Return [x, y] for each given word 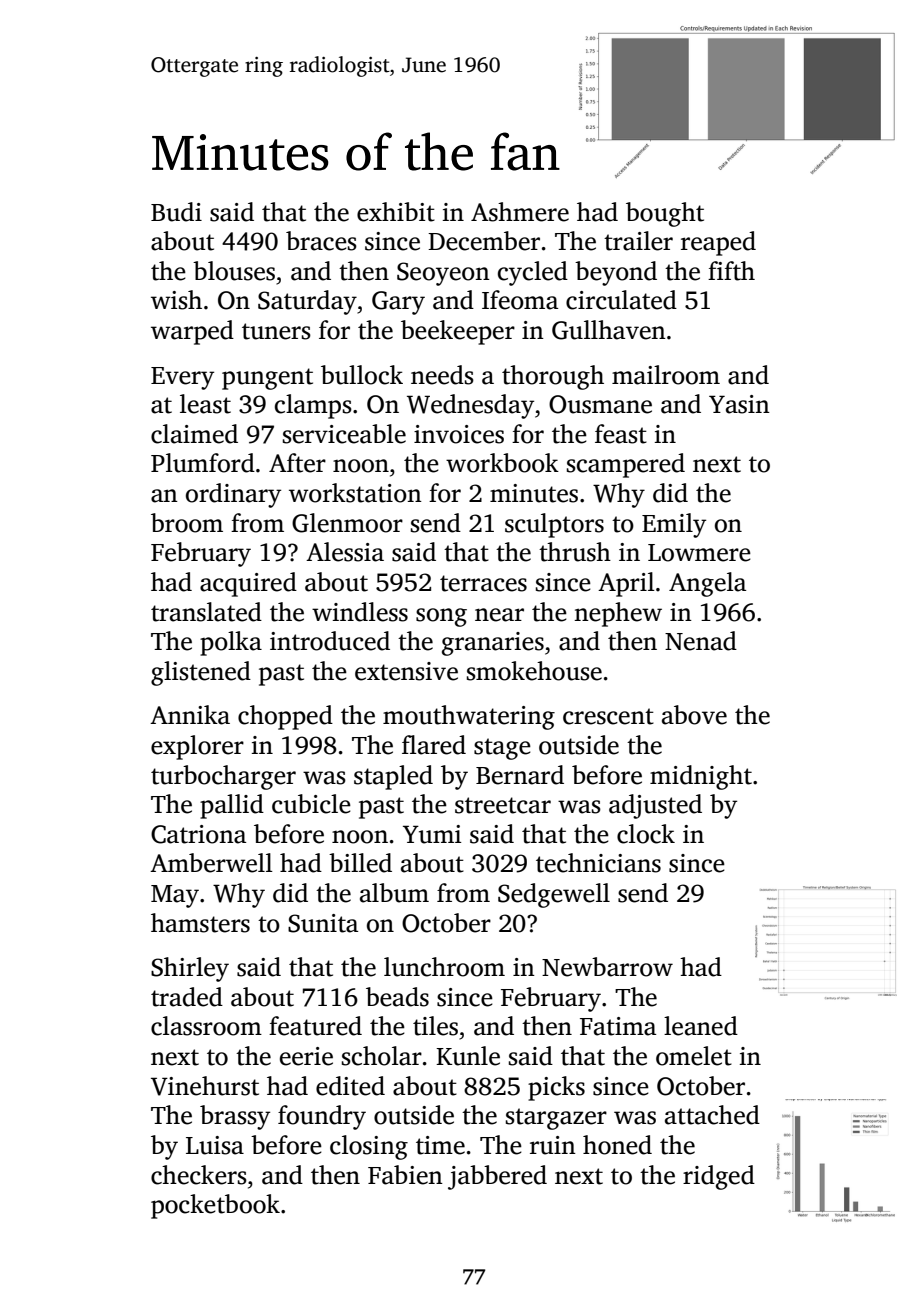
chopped [285, 717]
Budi [176, 212]
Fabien [405, 1175]
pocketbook [215, 1206]
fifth [731, 271]
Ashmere [520, 212]
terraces [483, 583]
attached [712, 1115]
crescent [608, 716]
